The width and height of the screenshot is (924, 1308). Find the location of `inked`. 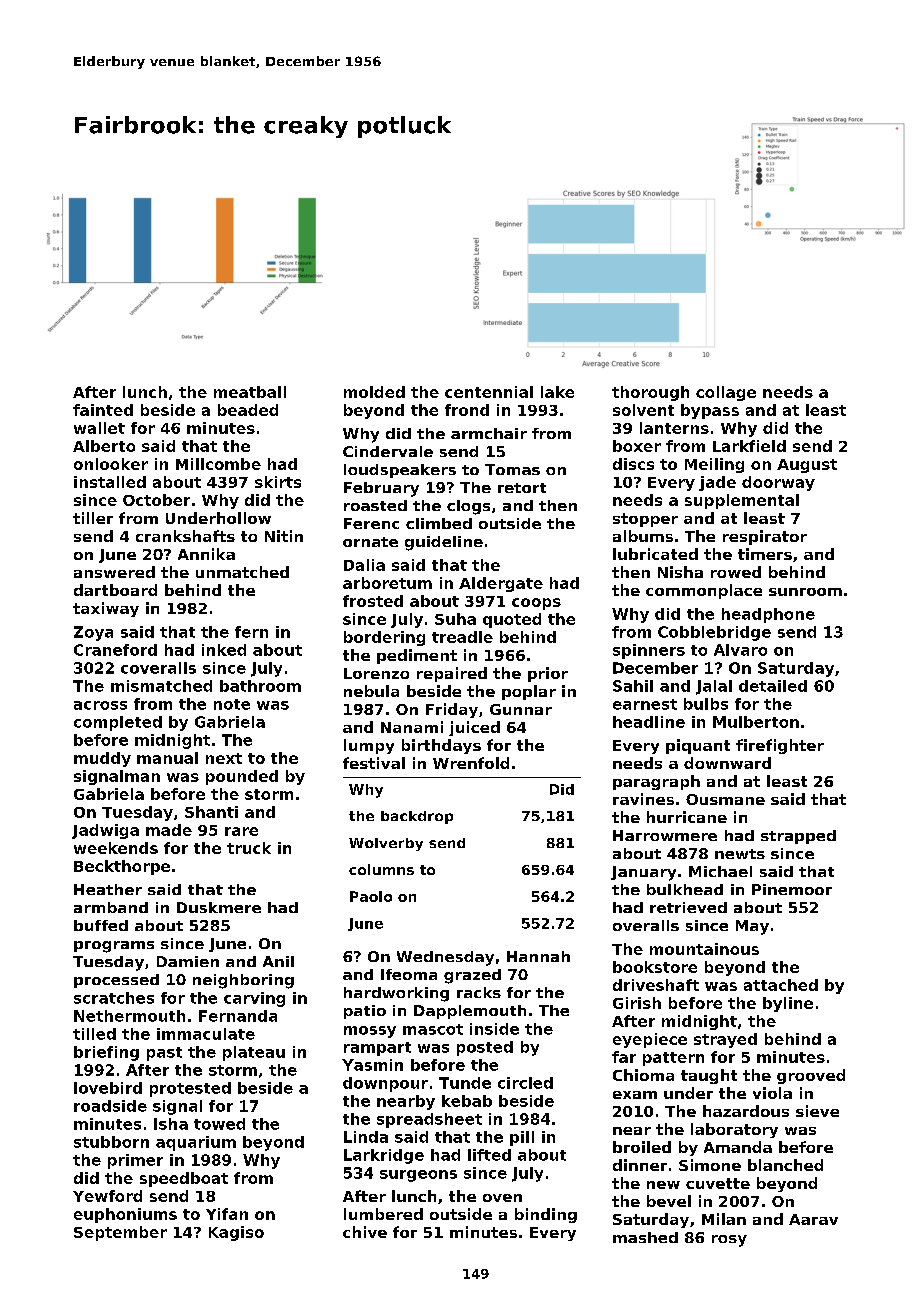

inked is located at coordinates (224, 650).
